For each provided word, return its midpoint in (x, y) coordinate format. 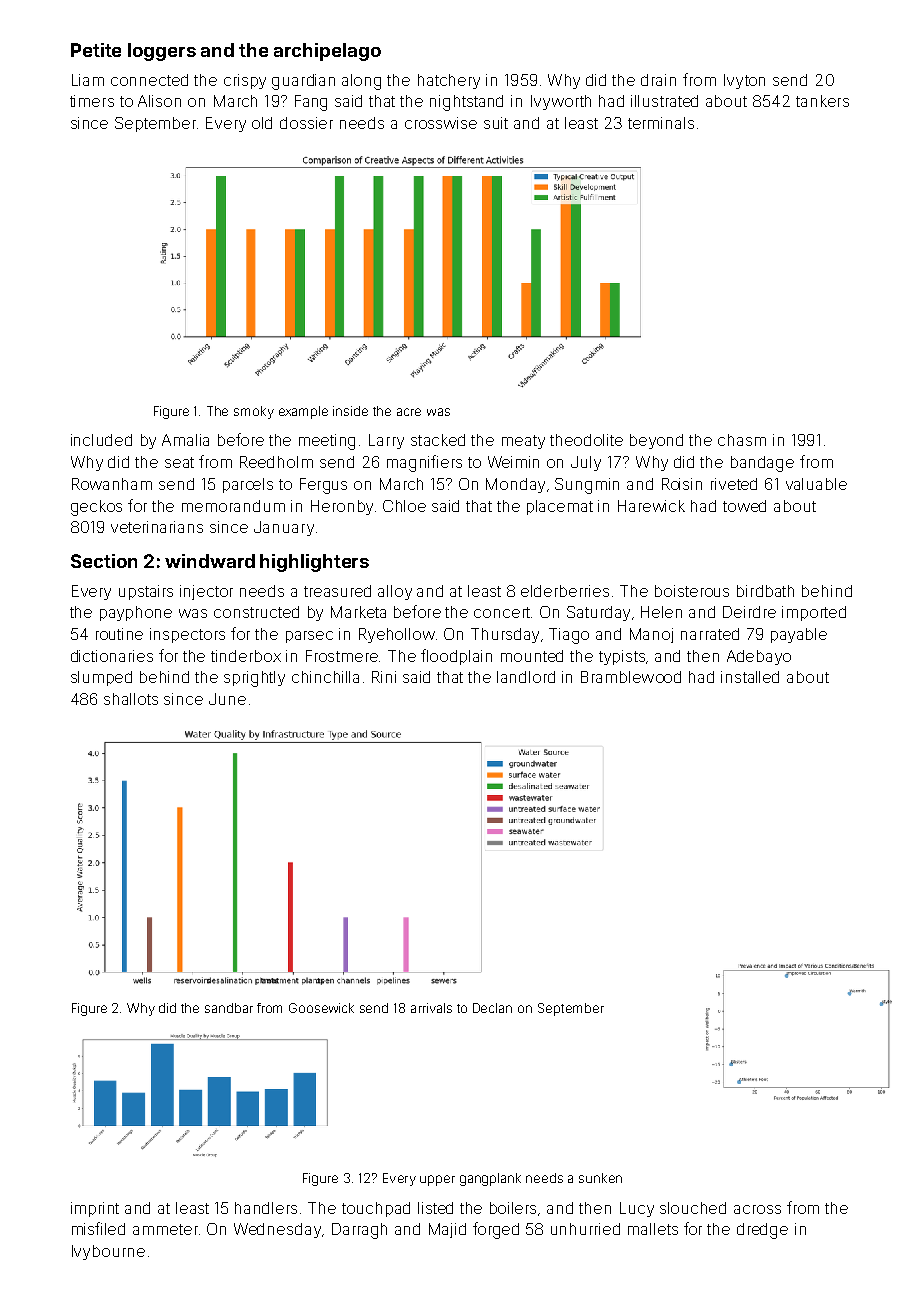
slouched (693, 1208)
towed (744, 506)
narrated (710, 634)
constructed (256, 612)
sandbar (229, 1008)
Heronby (342, 507)
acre (409, 412)
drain (658, 80)
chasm (742, 440)
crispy (245, 81)
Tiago (569, 636)
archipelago (327, 52)
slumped (101, 678)
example (303, 412)
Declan (492, 1008)
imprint (95, 1209)
